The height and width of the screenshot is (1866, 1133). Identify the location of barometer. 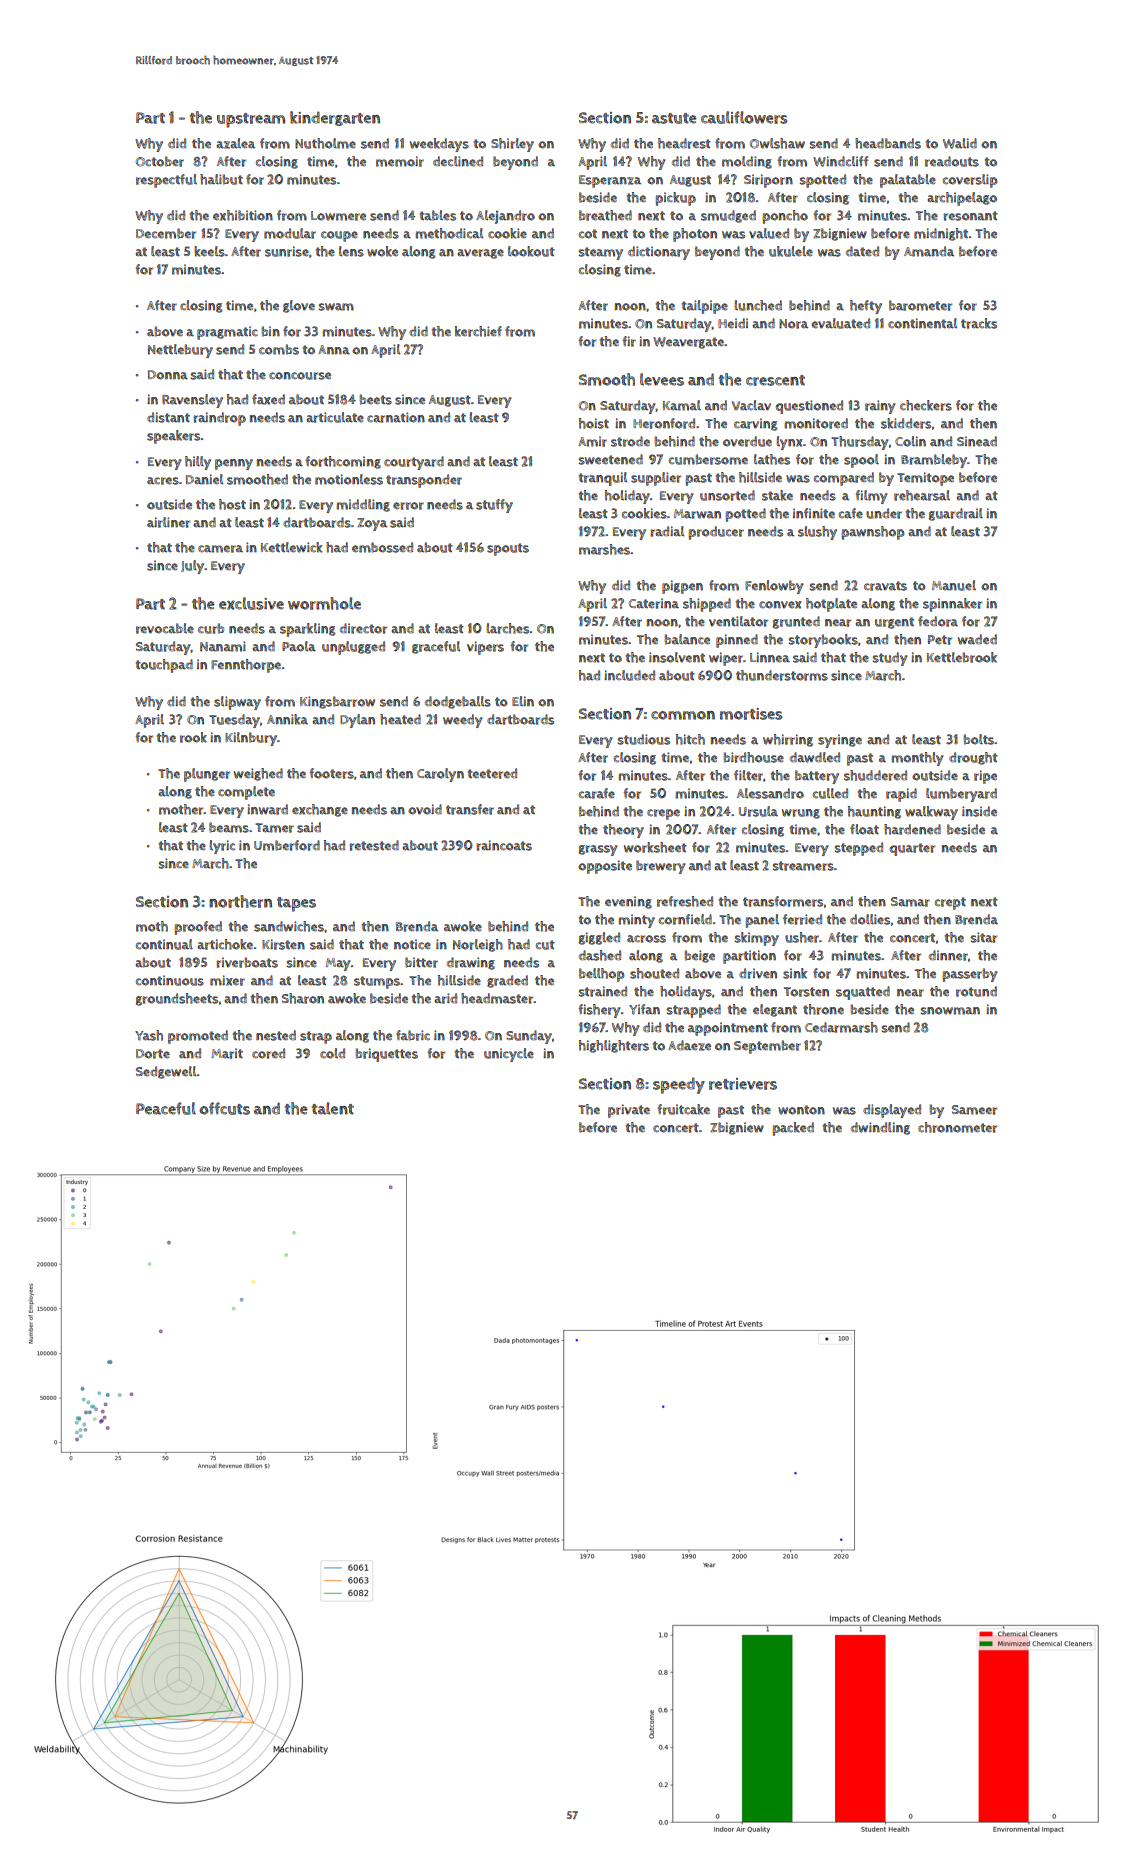
(920, 305).
